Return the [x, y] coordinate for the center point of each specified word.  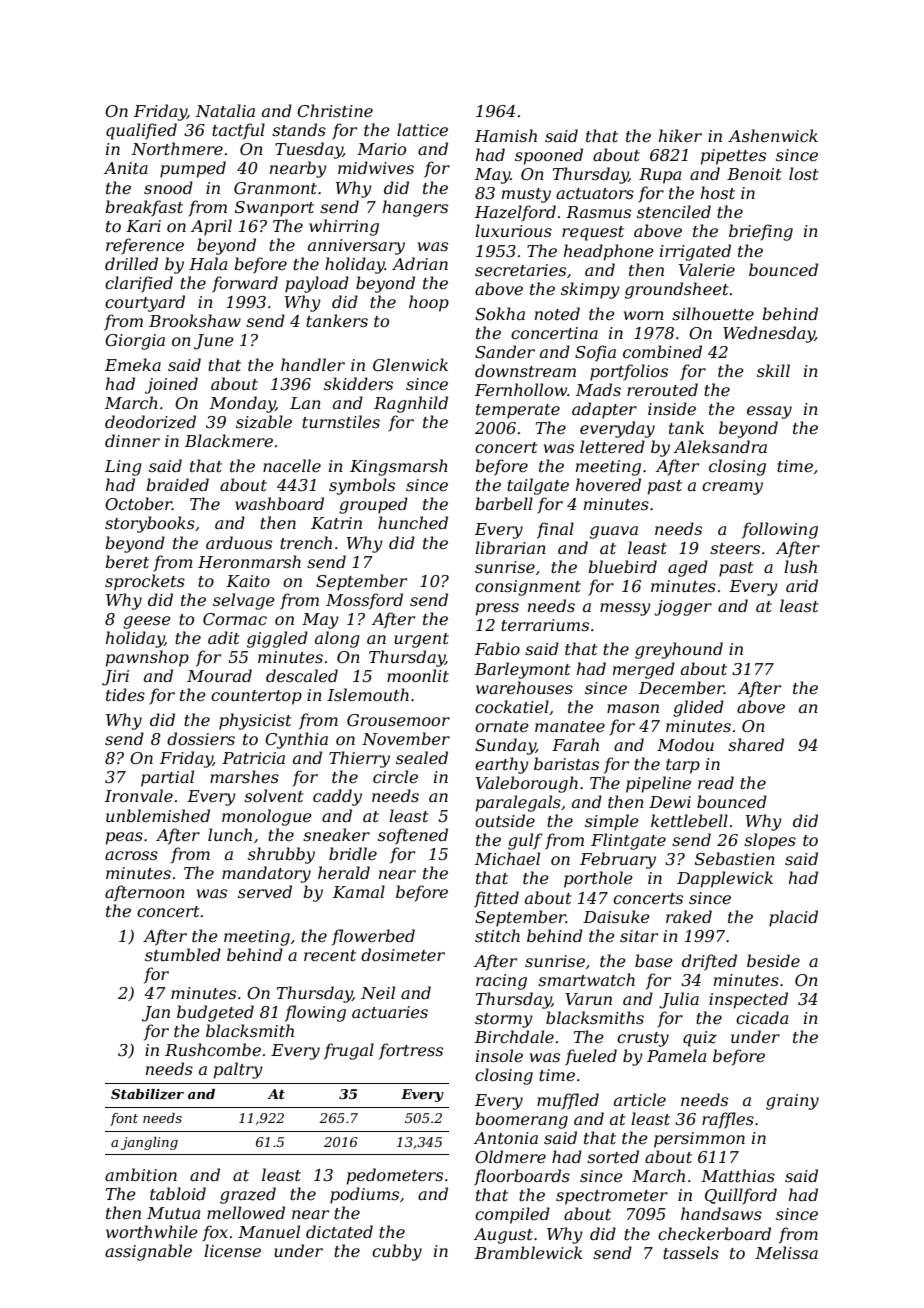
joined [171, 385]
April [211, 227]
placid [793, 918]
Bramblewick [528, 1252]
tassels [691, 1252]
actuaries [390, 1012]
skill [773, 370]
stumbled [183, 954]
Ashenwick [773, 135]
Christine [335, 110]
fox [215, 1233]
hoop [429, 303]
